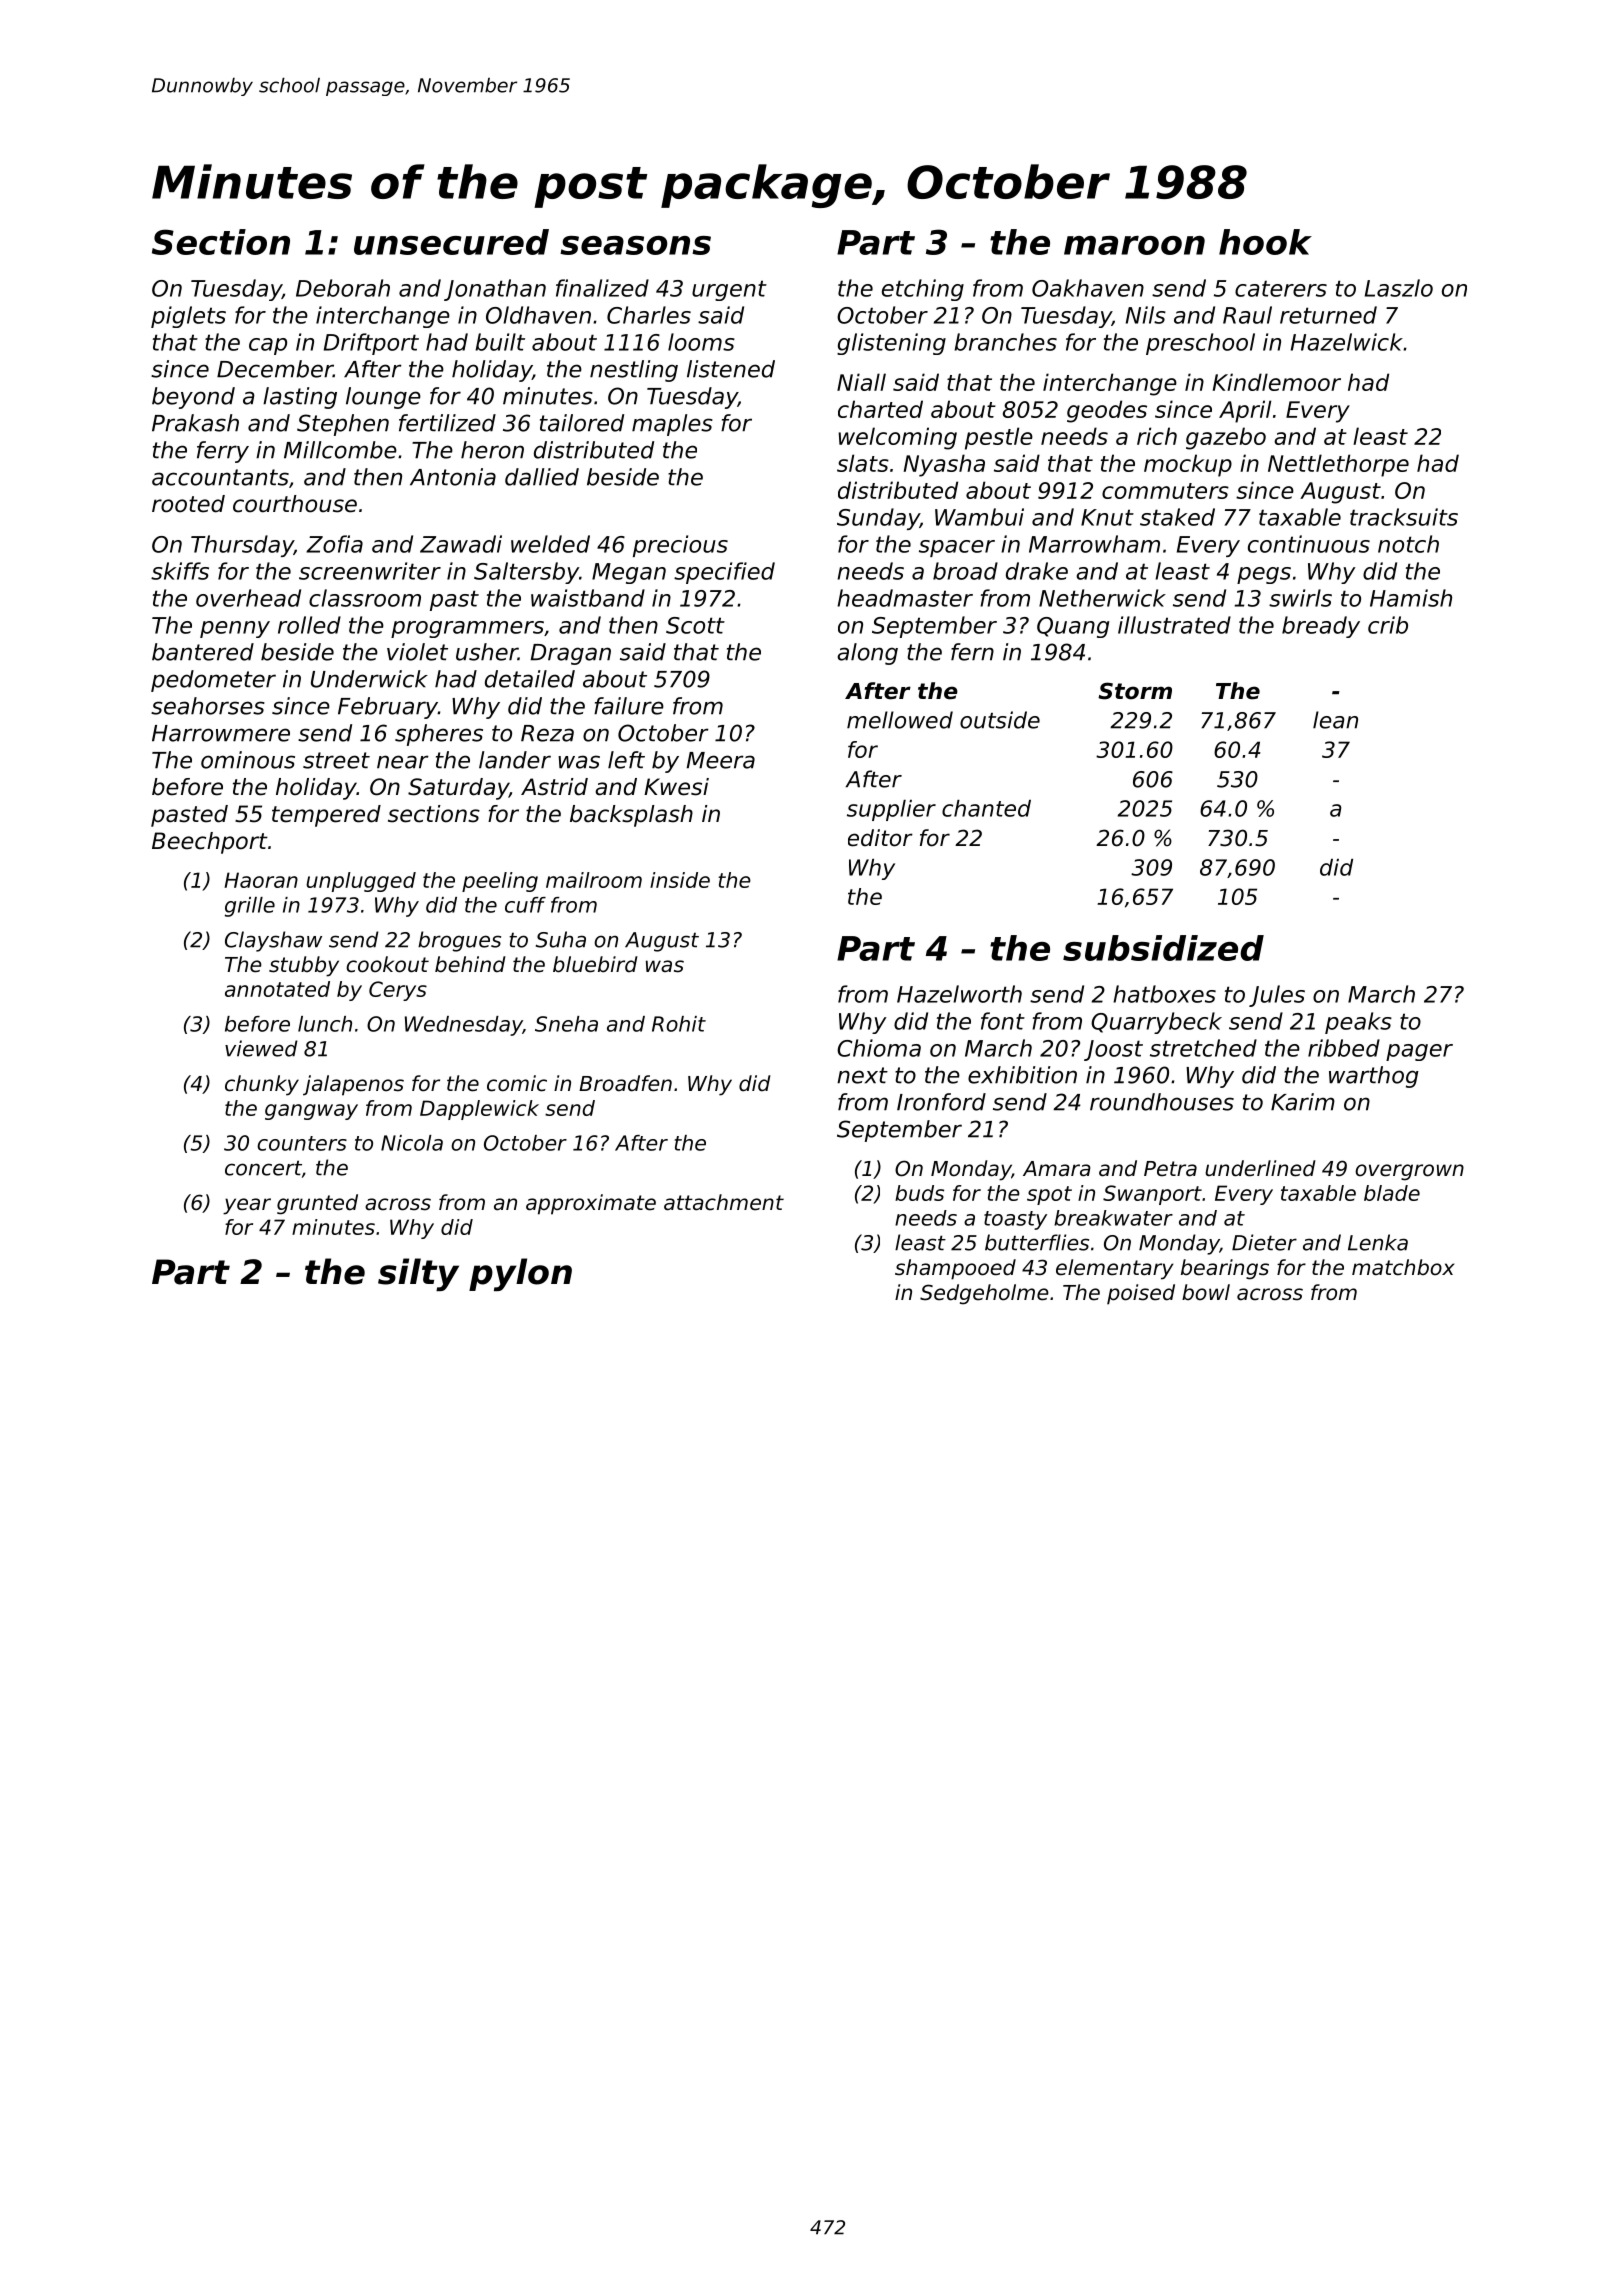 This page has height=2292, width=1620. I want to click on spheres, so click(439, 735).
